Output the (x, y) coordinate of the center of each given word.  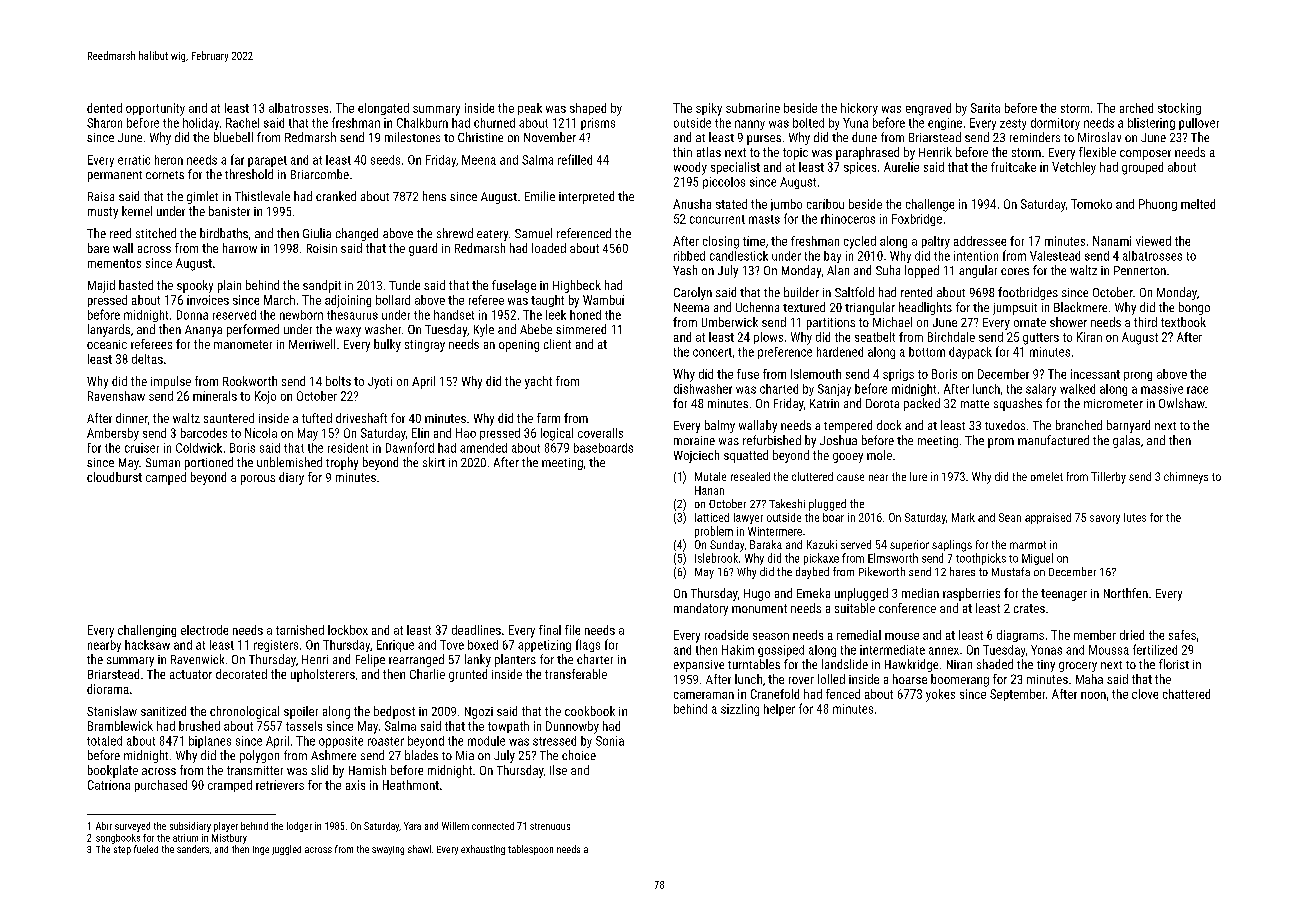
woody (690, 168)
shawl (419, 849)
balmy (720, 426)
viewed (1153, 241)
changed (357, 234)
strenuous (550, 826)
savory (1105, 519)
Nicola (261, 433)
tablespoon (530, 850)
